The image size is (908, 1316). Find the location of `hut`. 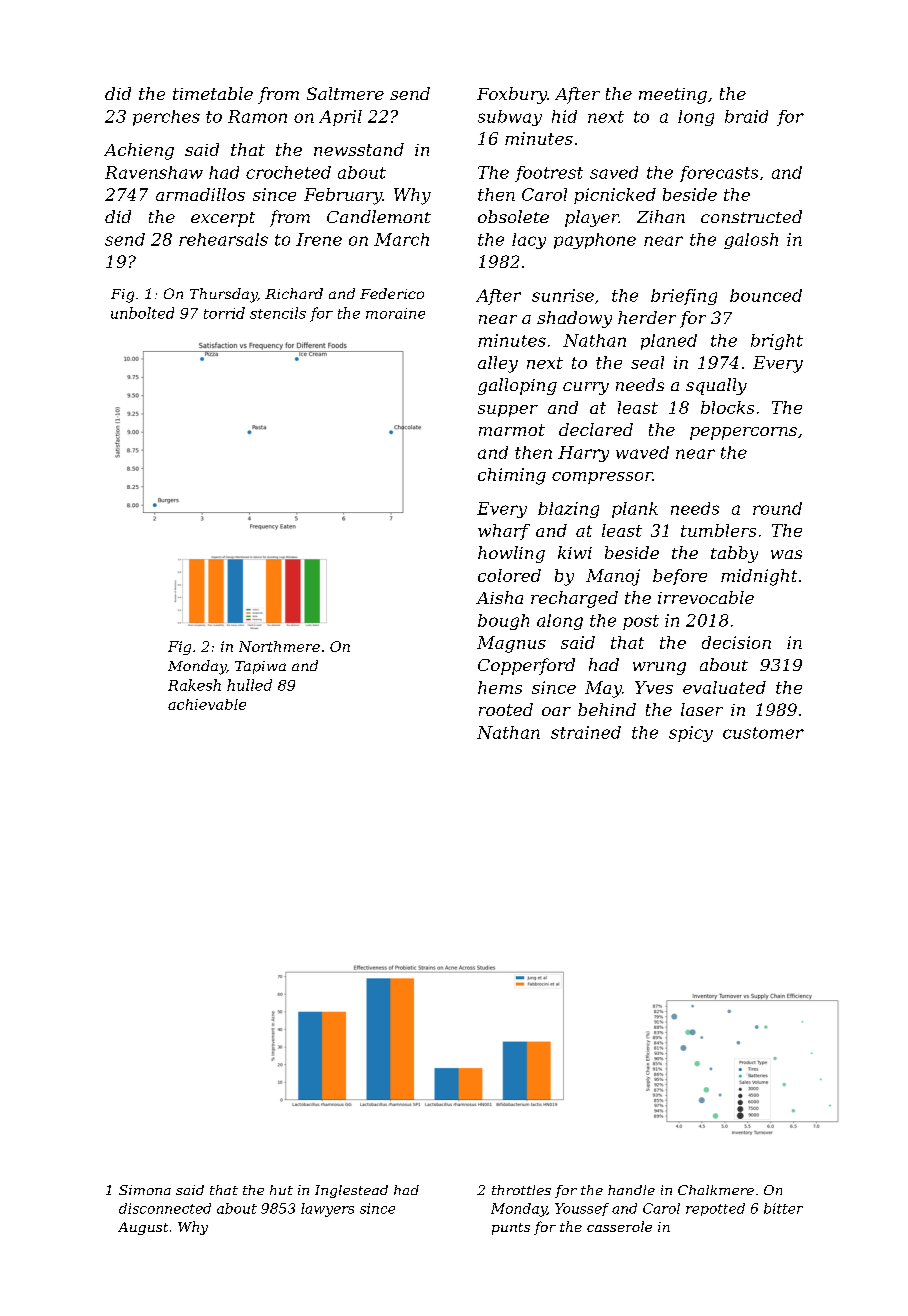

hut is located at coordinates (281, 1190).
